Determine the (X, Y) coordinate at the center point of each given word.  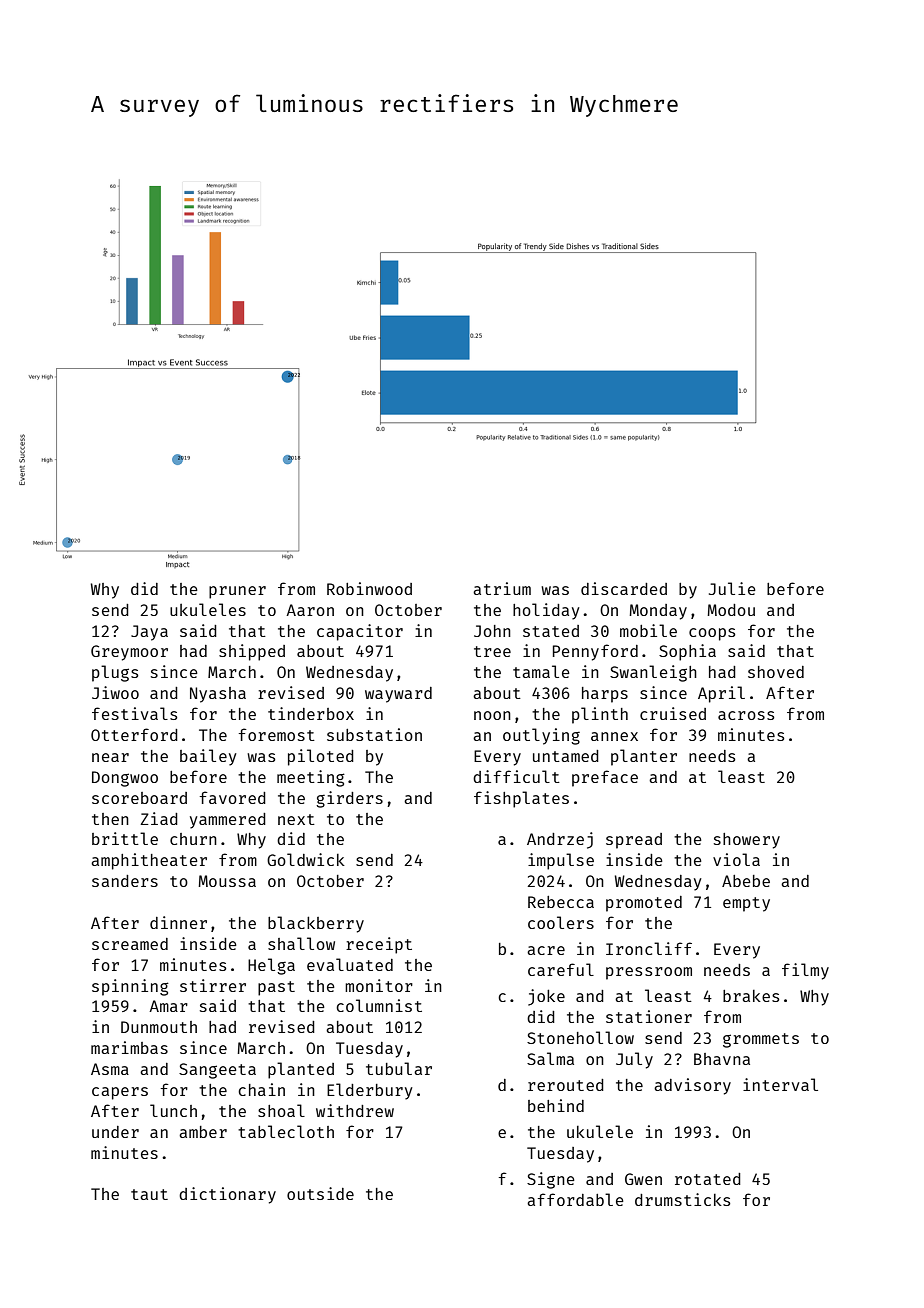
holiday (546, 611)
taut (149, 1194)
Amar (168, 1006)
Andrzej (560, 840)
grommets (761, 1040)
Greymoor (129, 653)
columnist (379, 1005)
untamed (566, 756)
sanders (125, 881)
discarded (624, 588)
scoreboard (139, 798)
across (746, 715)
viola (736, 859)
